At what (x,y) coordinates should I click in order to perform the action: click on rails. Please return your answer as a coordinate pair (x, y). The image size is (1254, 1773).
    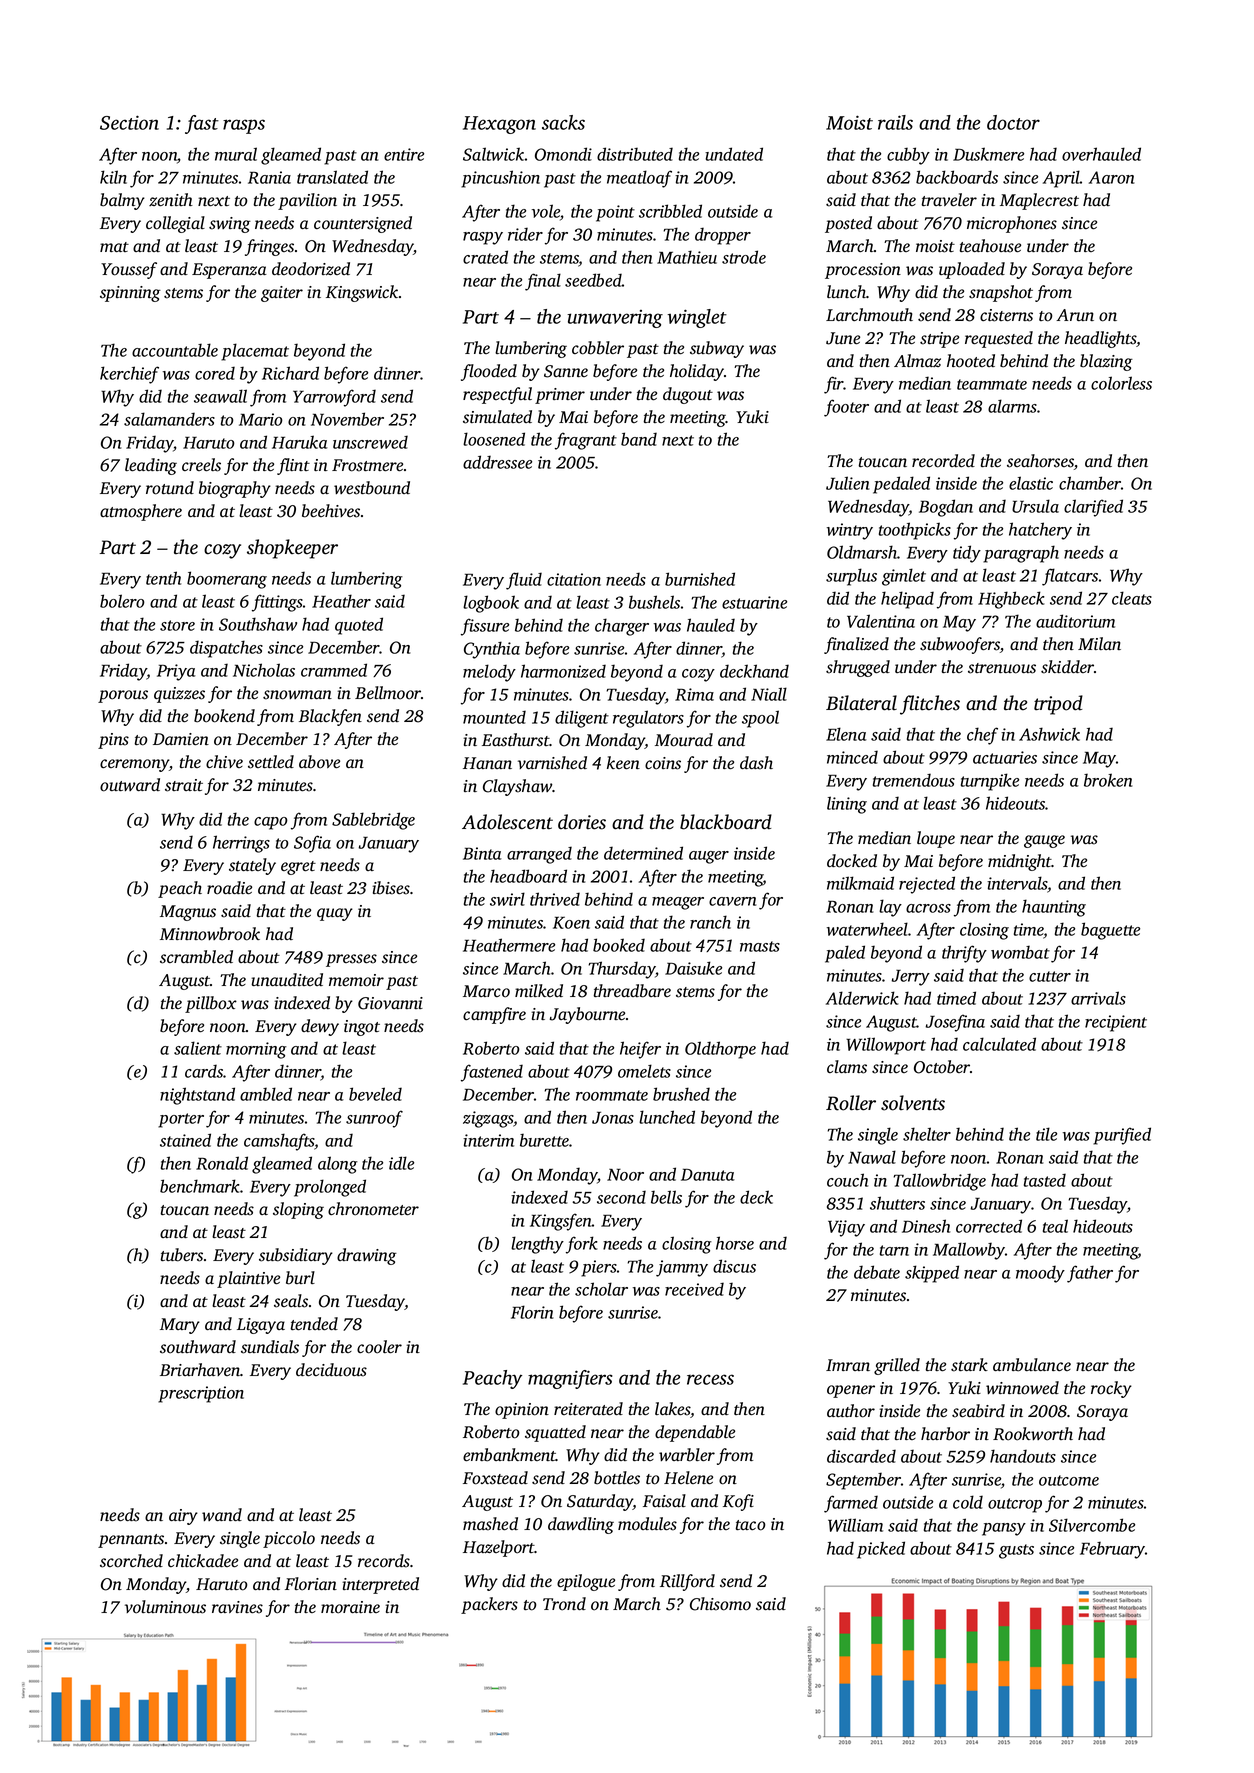
    Looking at the image, I should click on (895, 122).
